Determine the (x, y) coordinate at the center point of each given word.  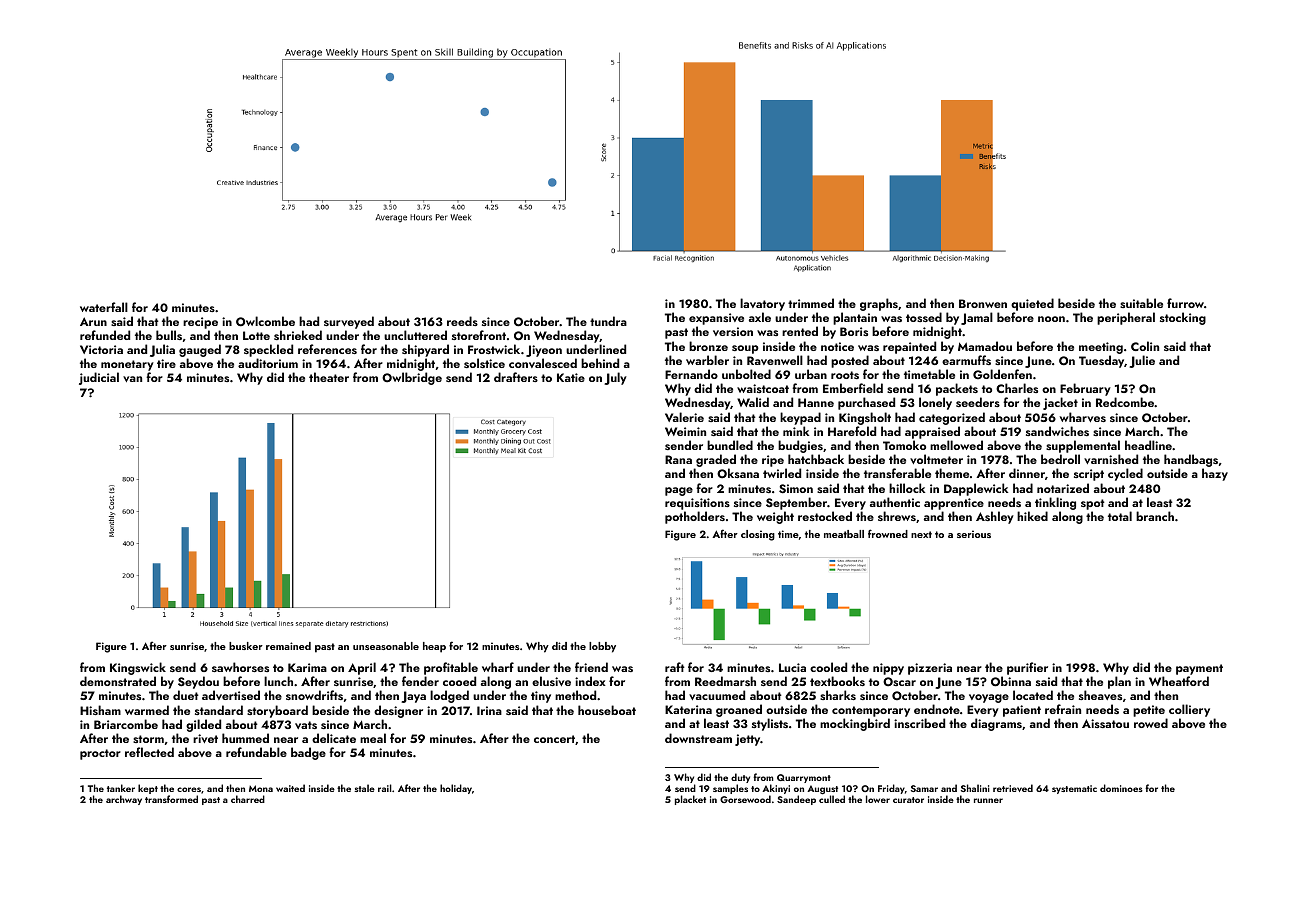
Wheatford (1179, 681)
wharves (1083, 417)
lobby (602, 647)
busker (246, 646)
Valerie (684, 417)
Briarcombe (126, 724)
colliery (1189, 710)
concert (554, 739)
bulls (169, 335)
